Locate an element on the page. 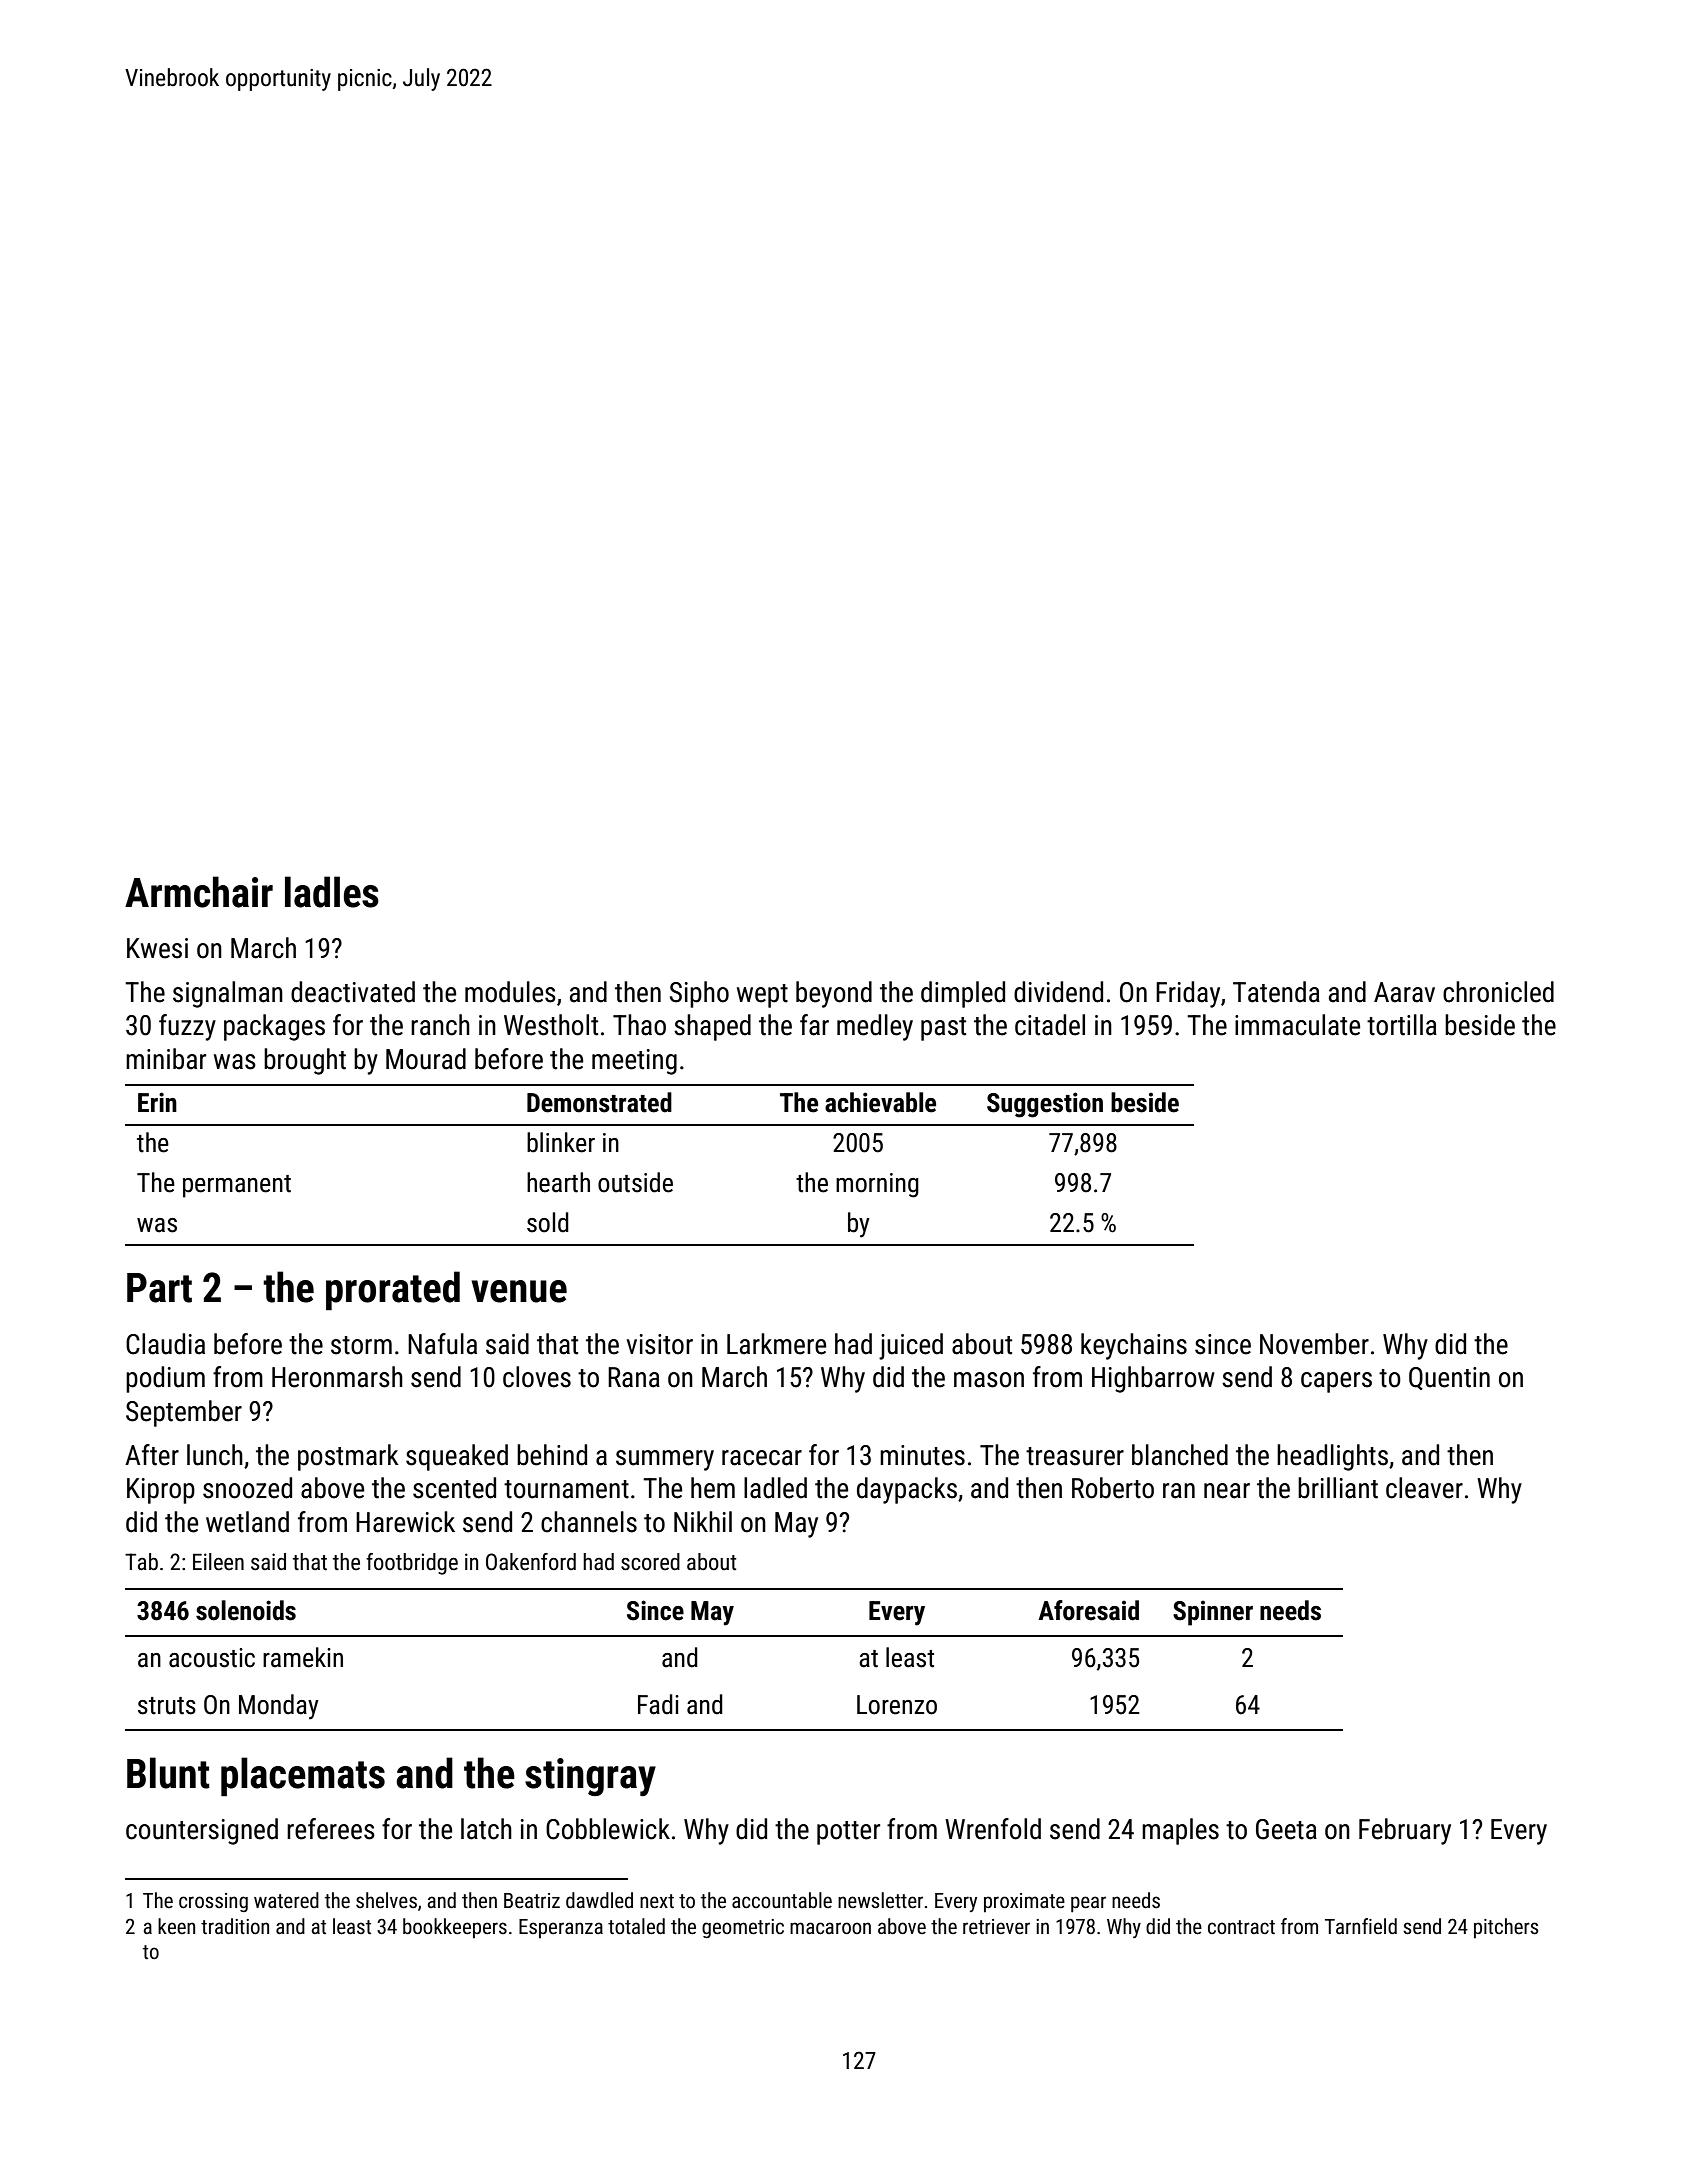  Quentin is located at coordinates (1449, 1378).
